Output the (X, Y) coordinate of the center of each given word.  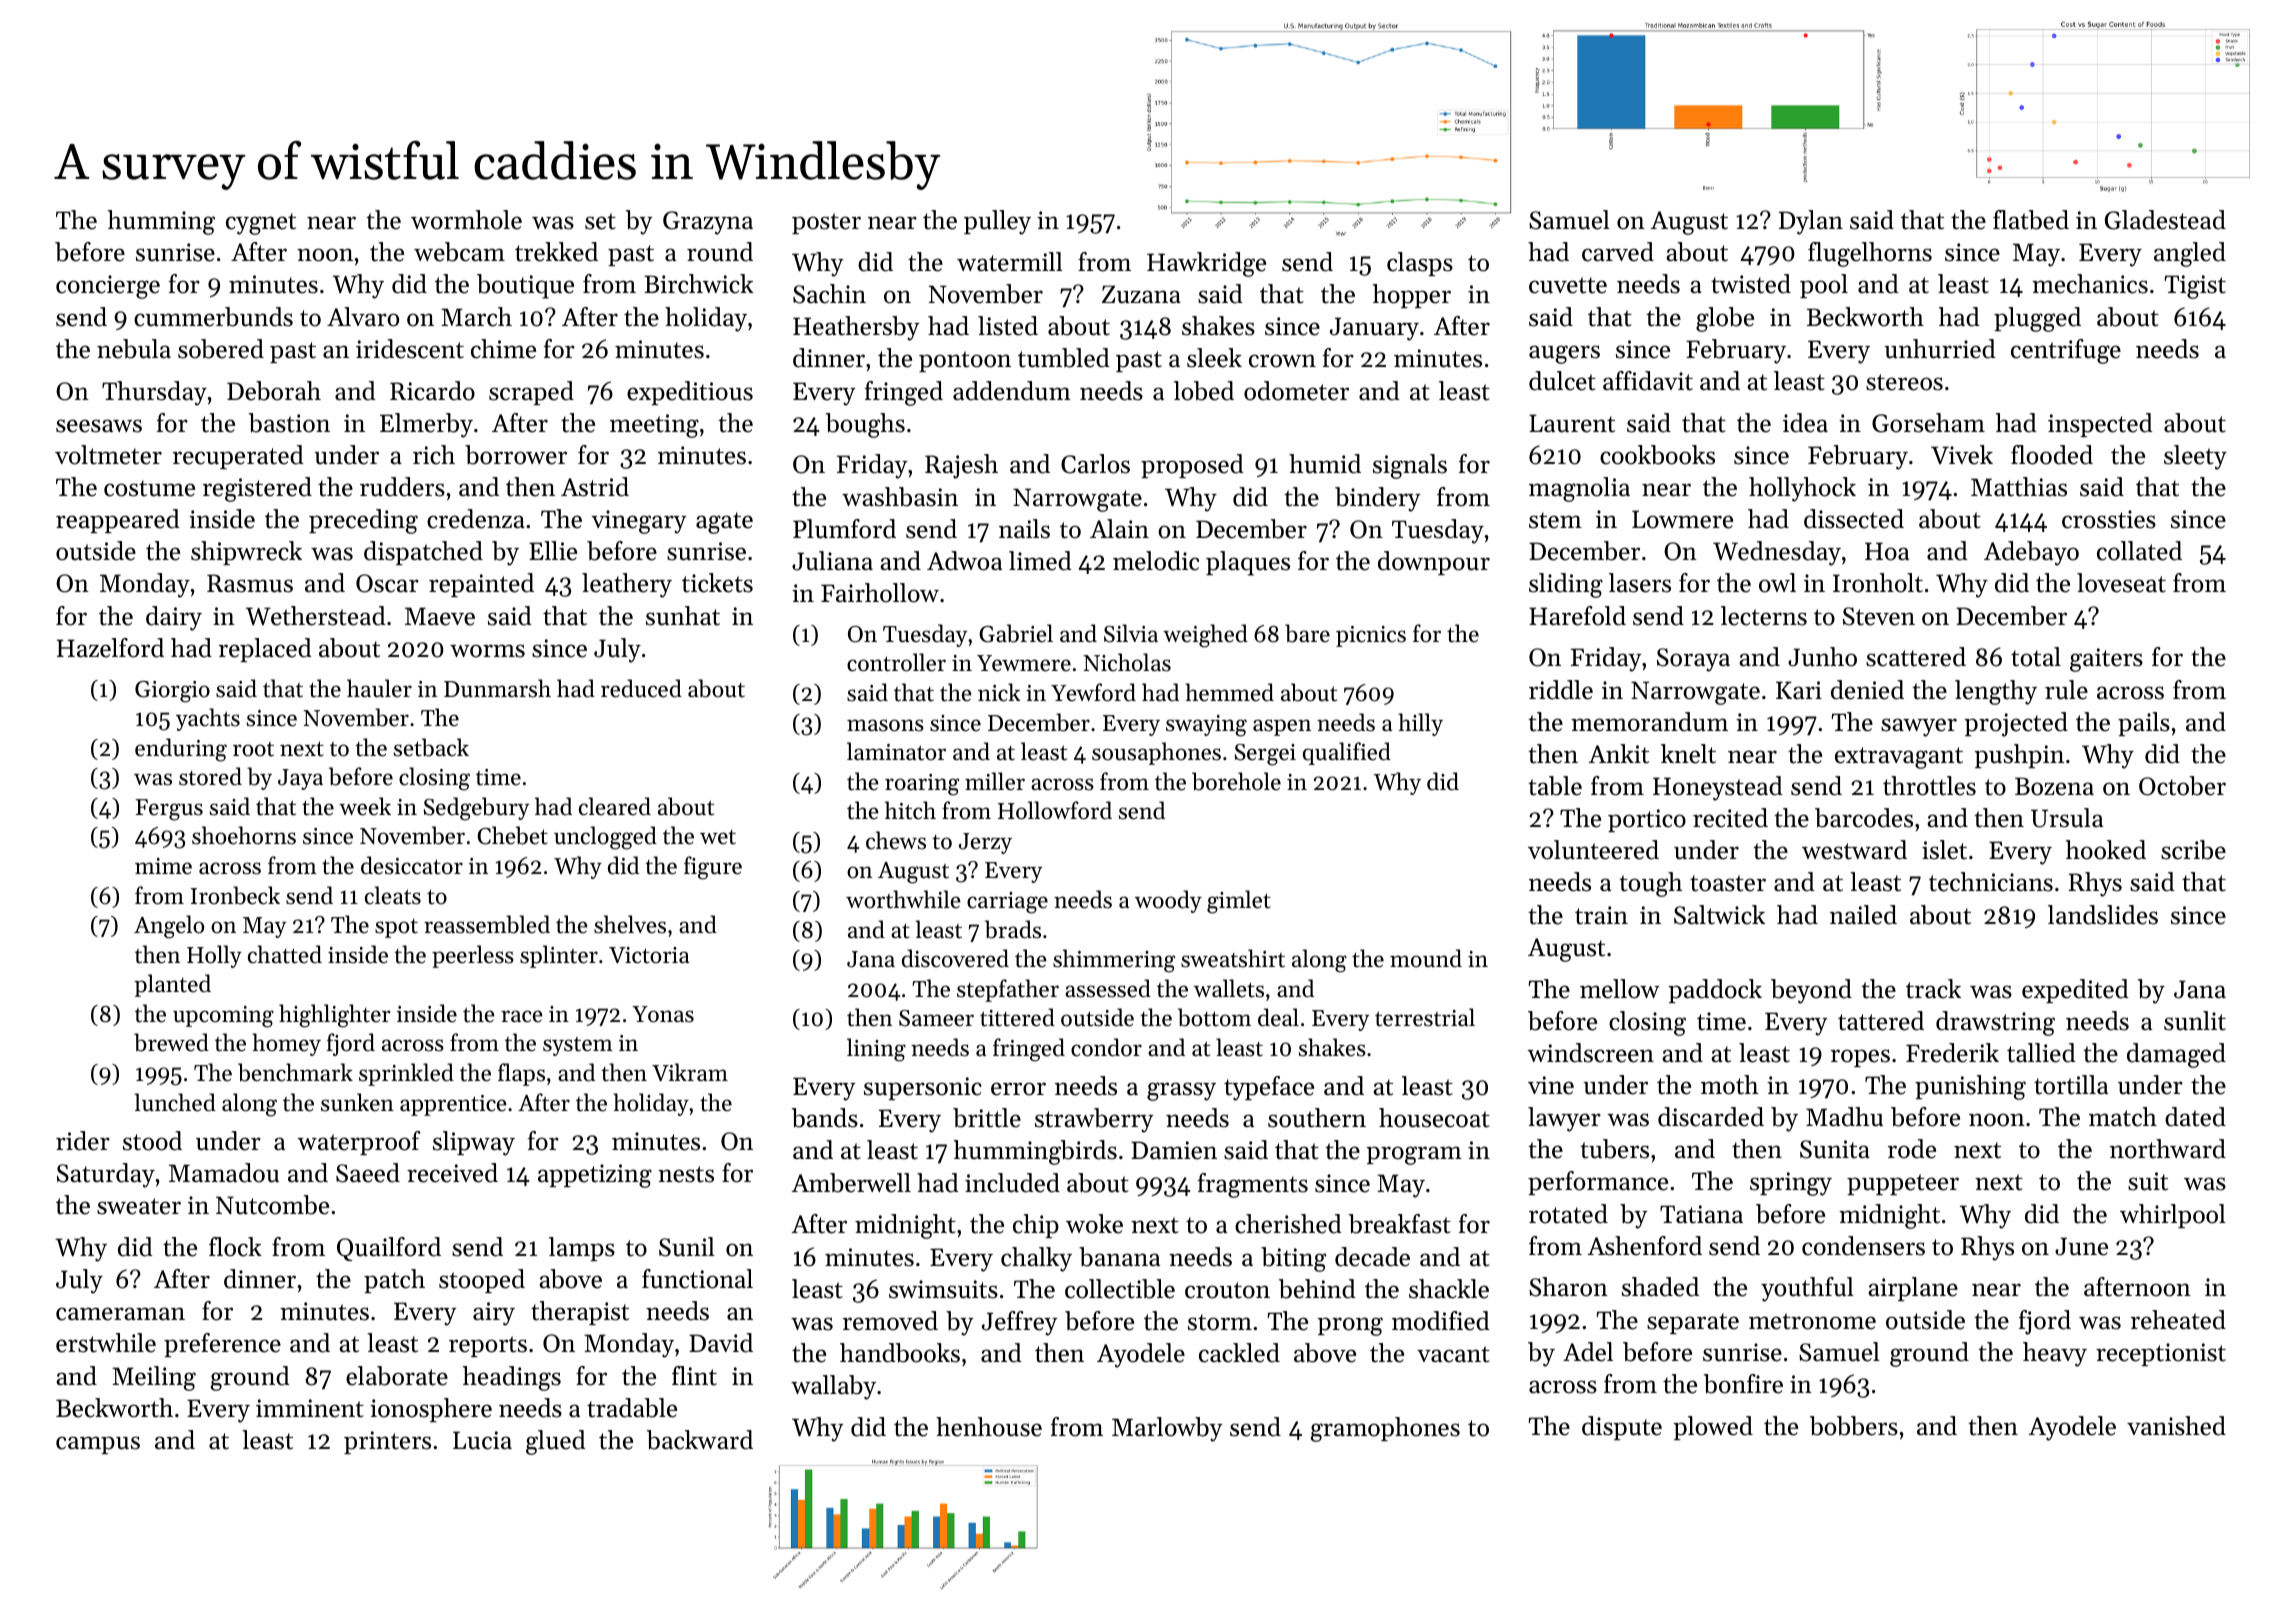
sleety (2195, 457)
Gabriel (1016, 633)
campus (98, 1445)
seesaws (99, 426)
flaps (521, 1074)
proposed (1192, 466)
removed (890, 1321)
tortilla (2071, 1085)
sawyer (1919, 727)
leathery (627, 585)
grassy (1181, 1091)
